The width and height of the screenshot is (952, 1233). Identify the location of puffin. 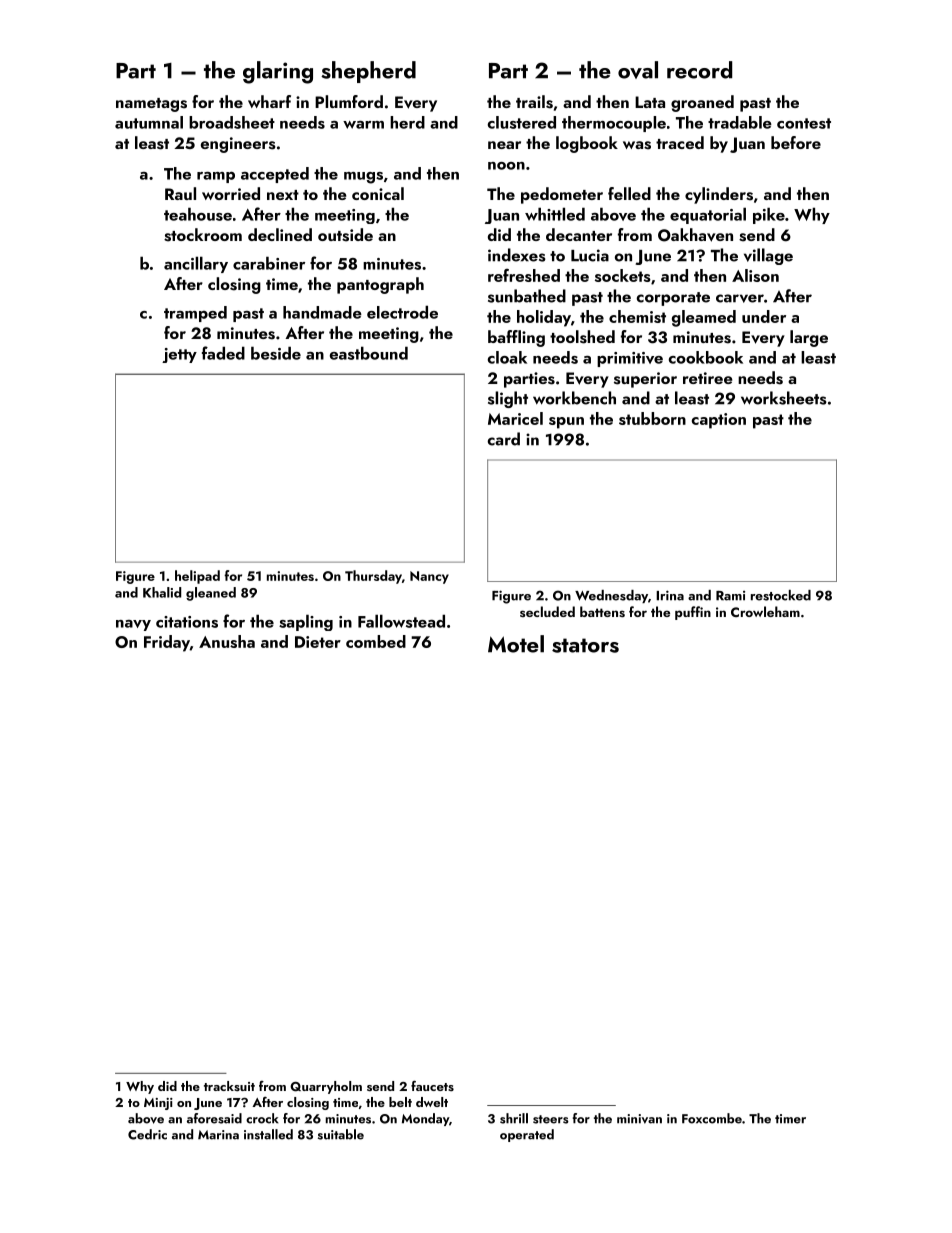
(693, 613).
